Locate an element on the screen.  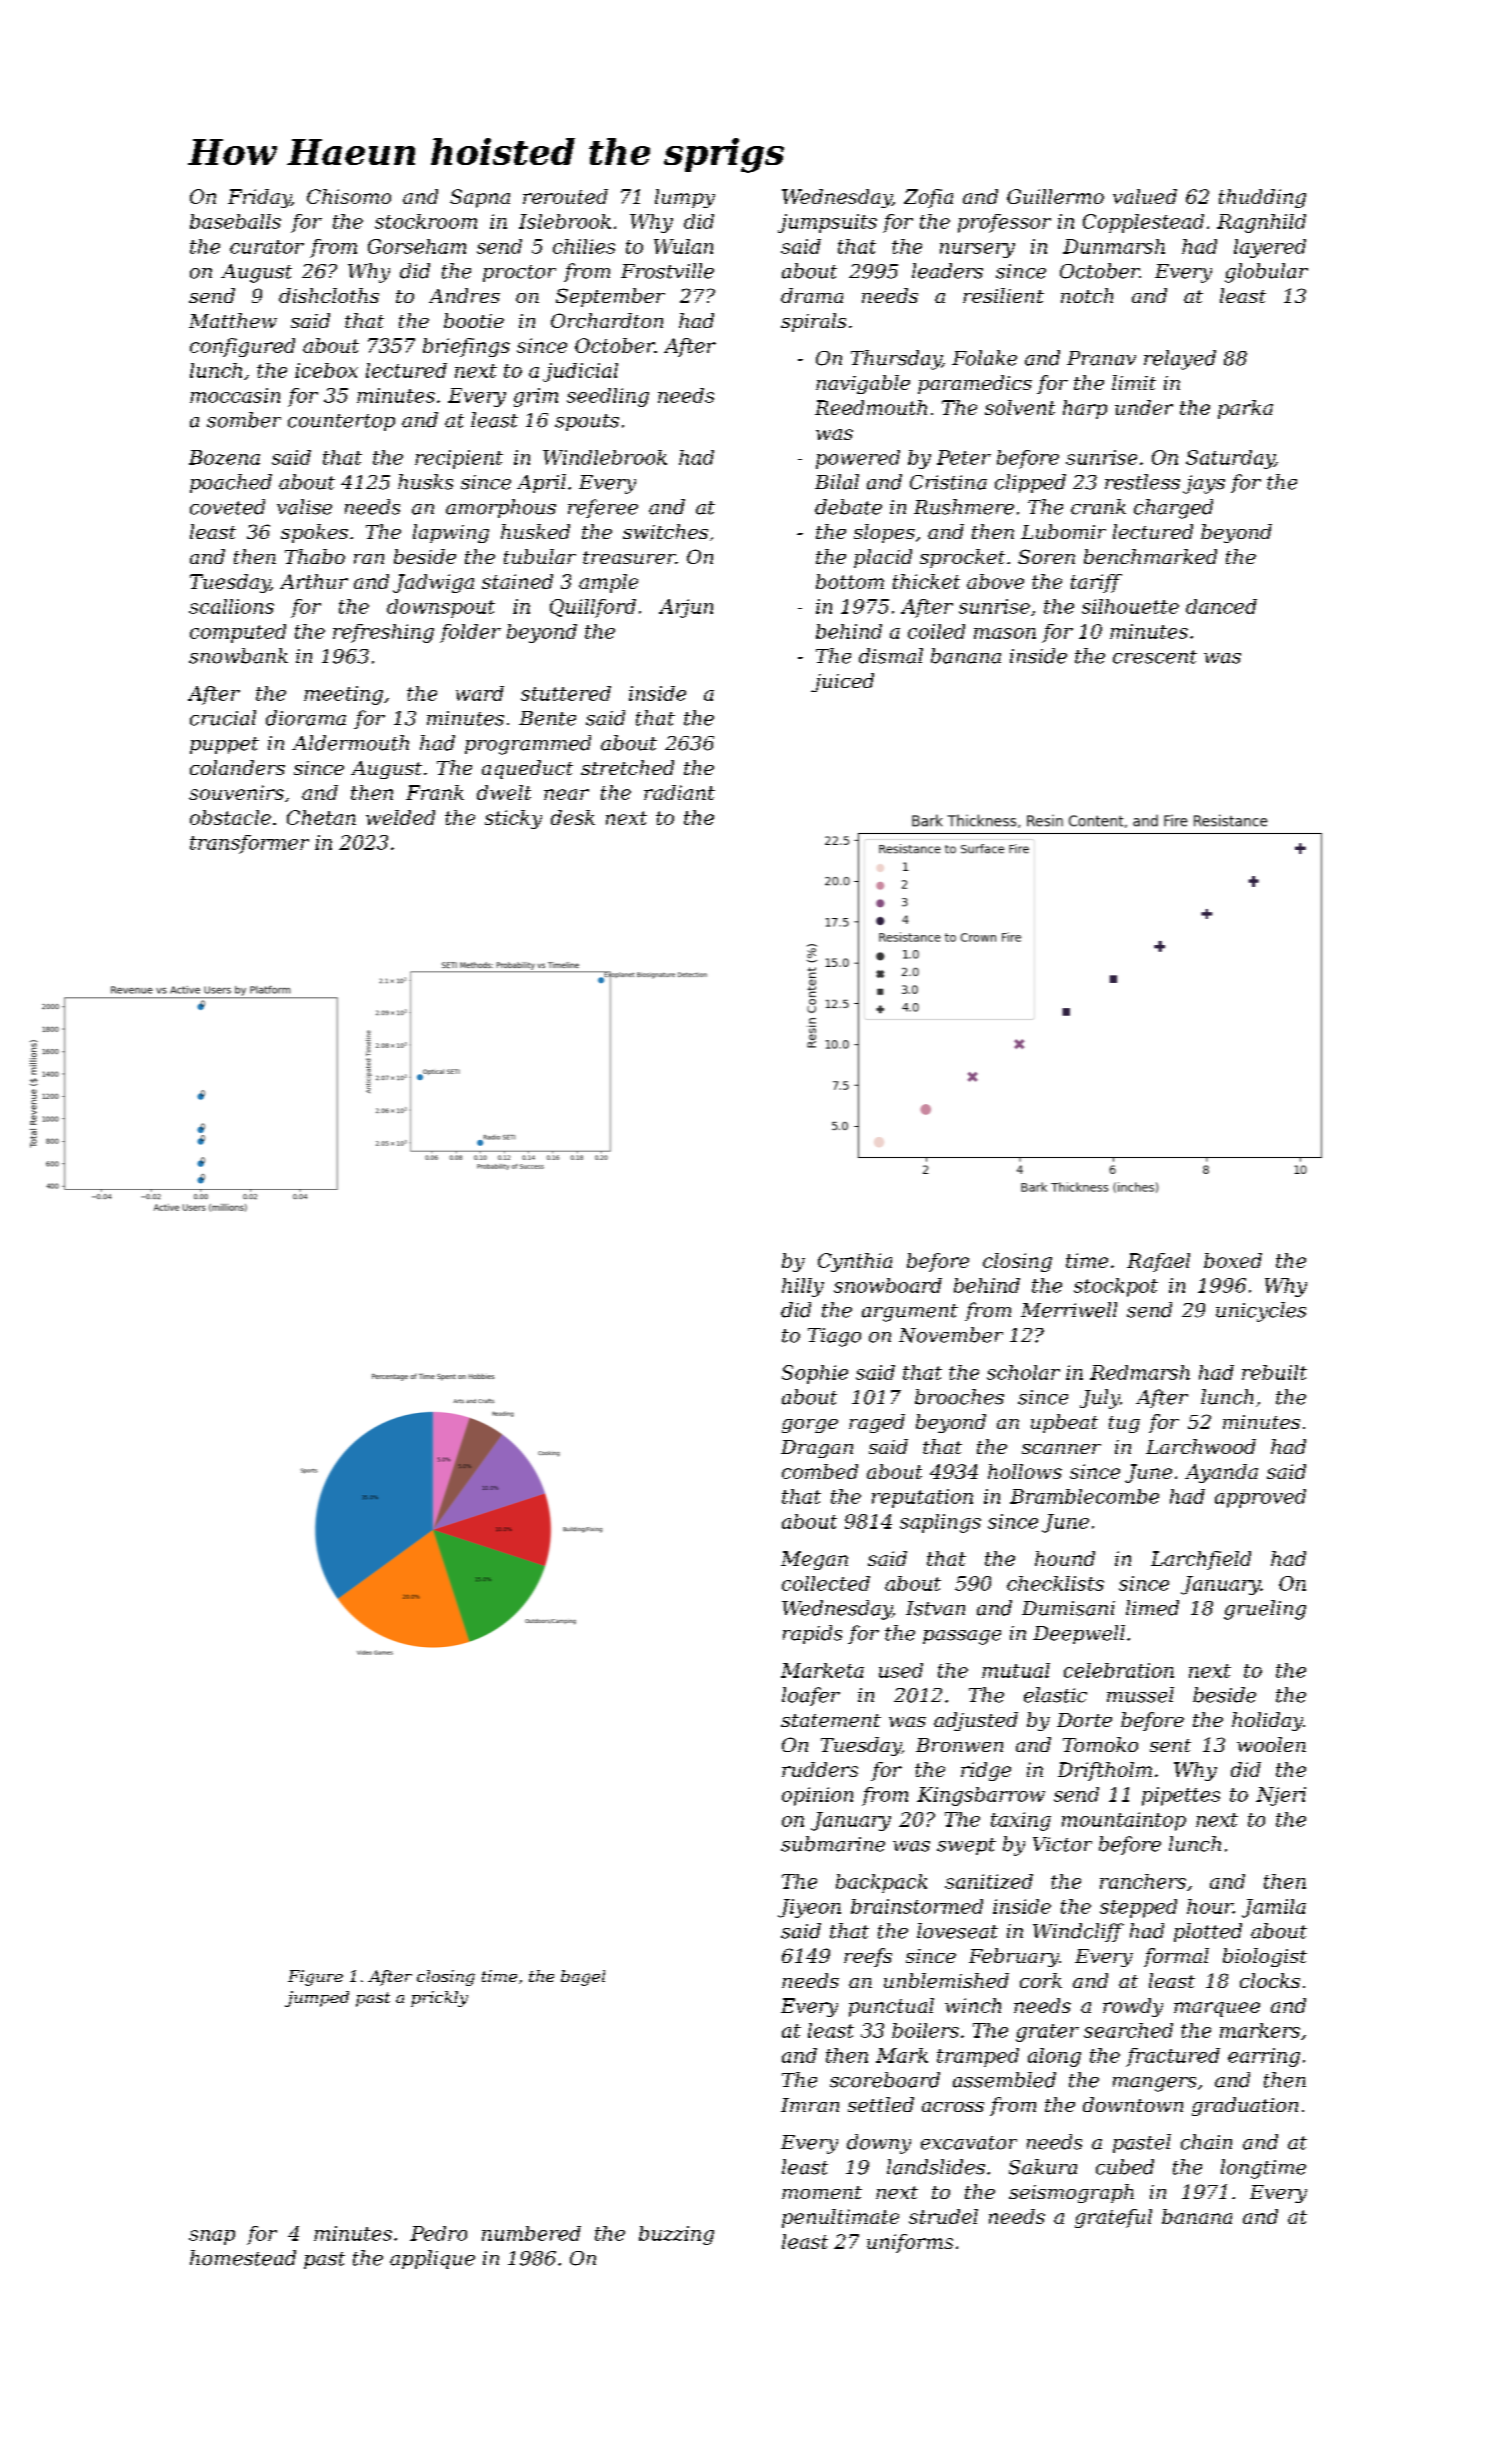
stretched is located at coordinates (627, 767).
